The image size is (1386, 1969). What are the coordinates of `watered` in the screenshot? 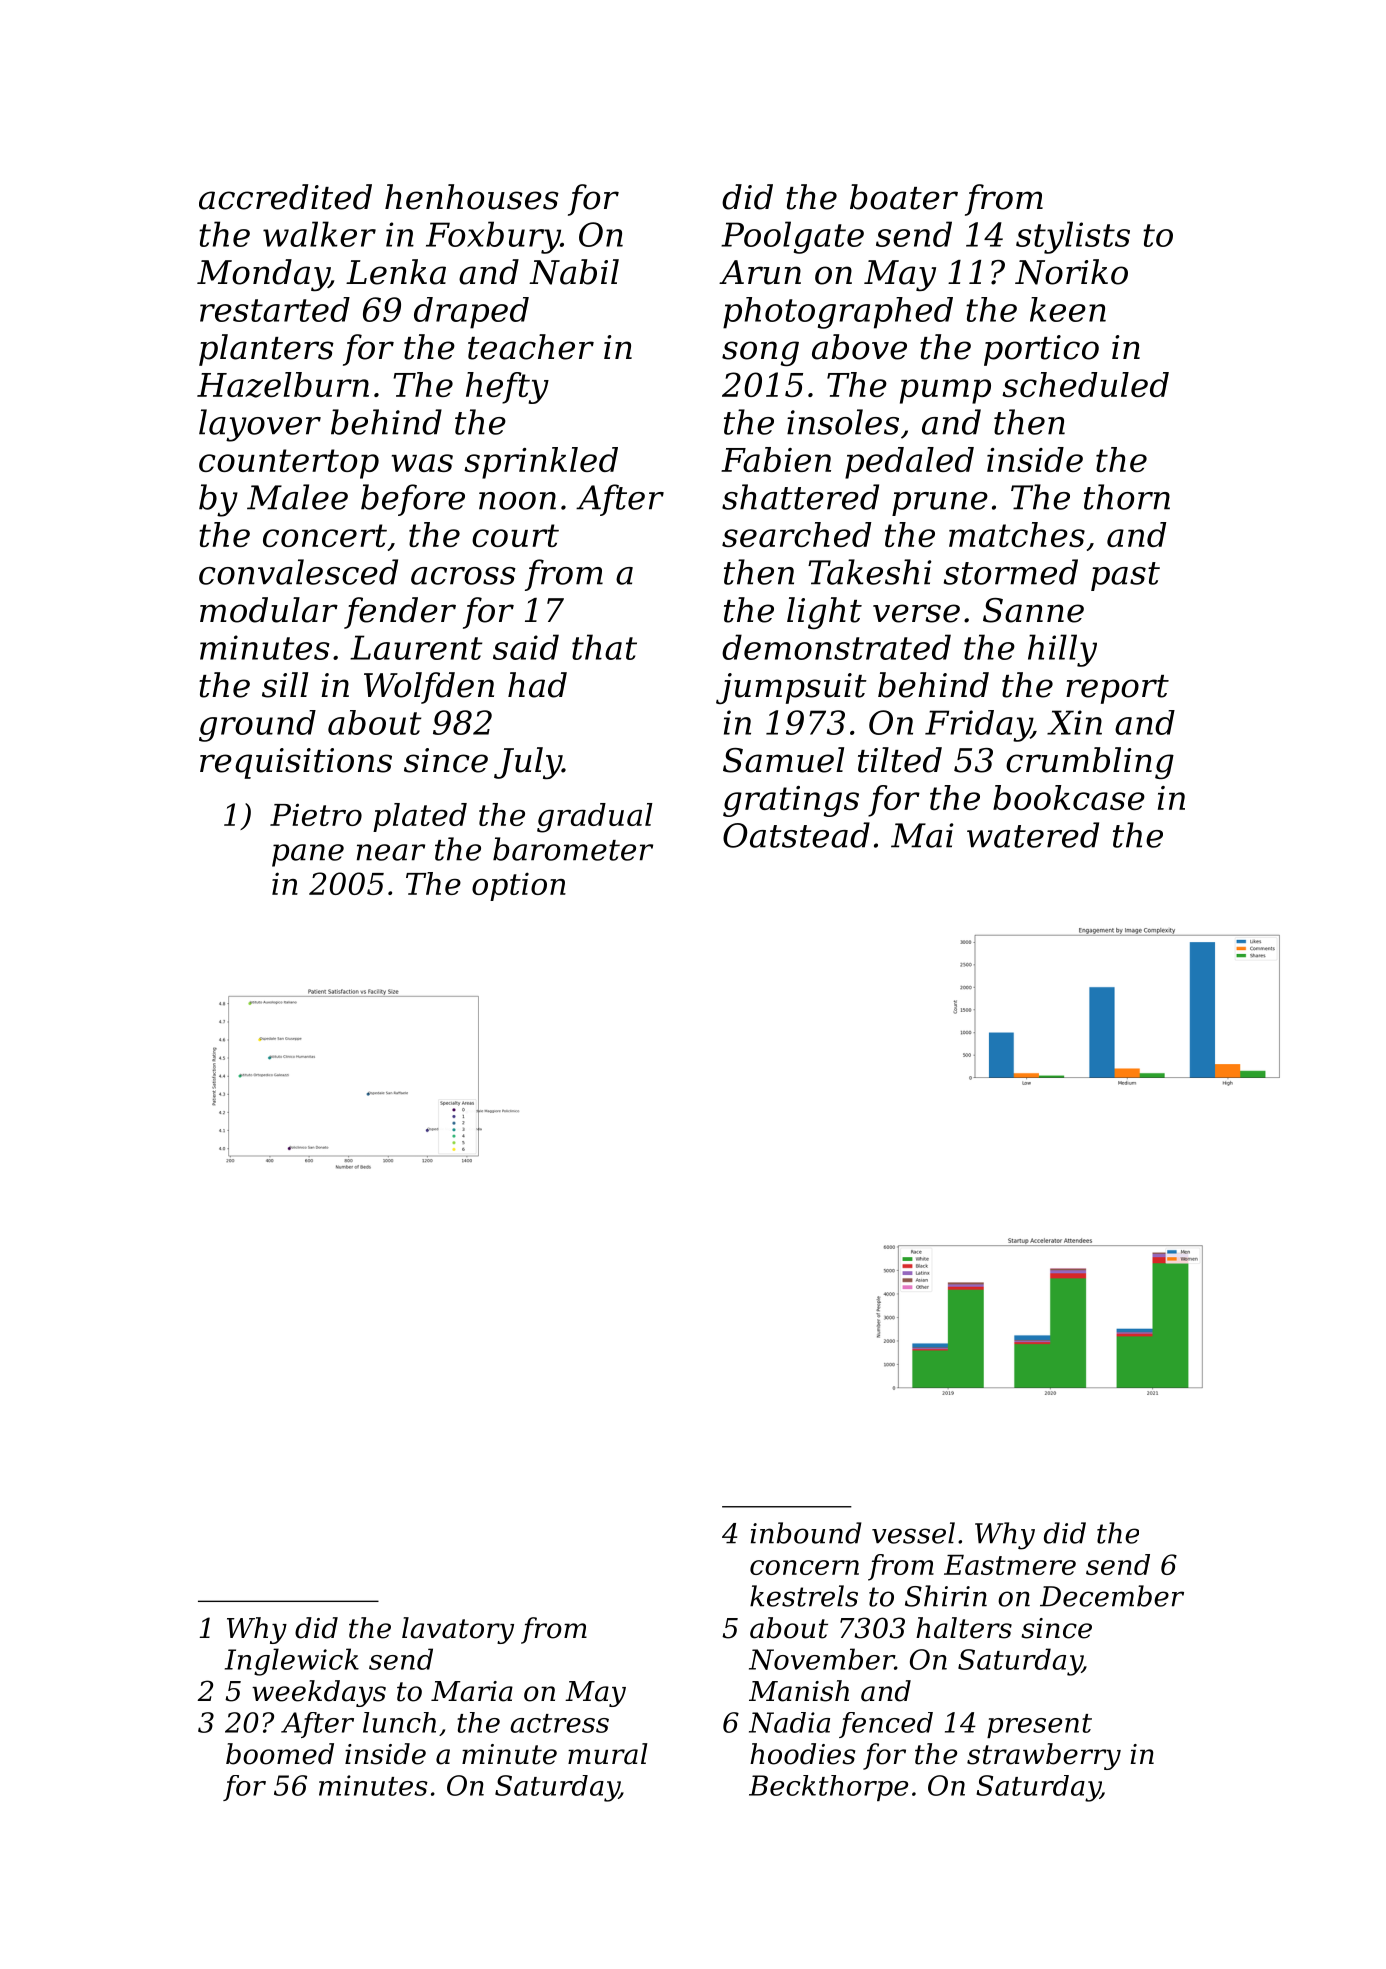 It's located at (1033, 835).
